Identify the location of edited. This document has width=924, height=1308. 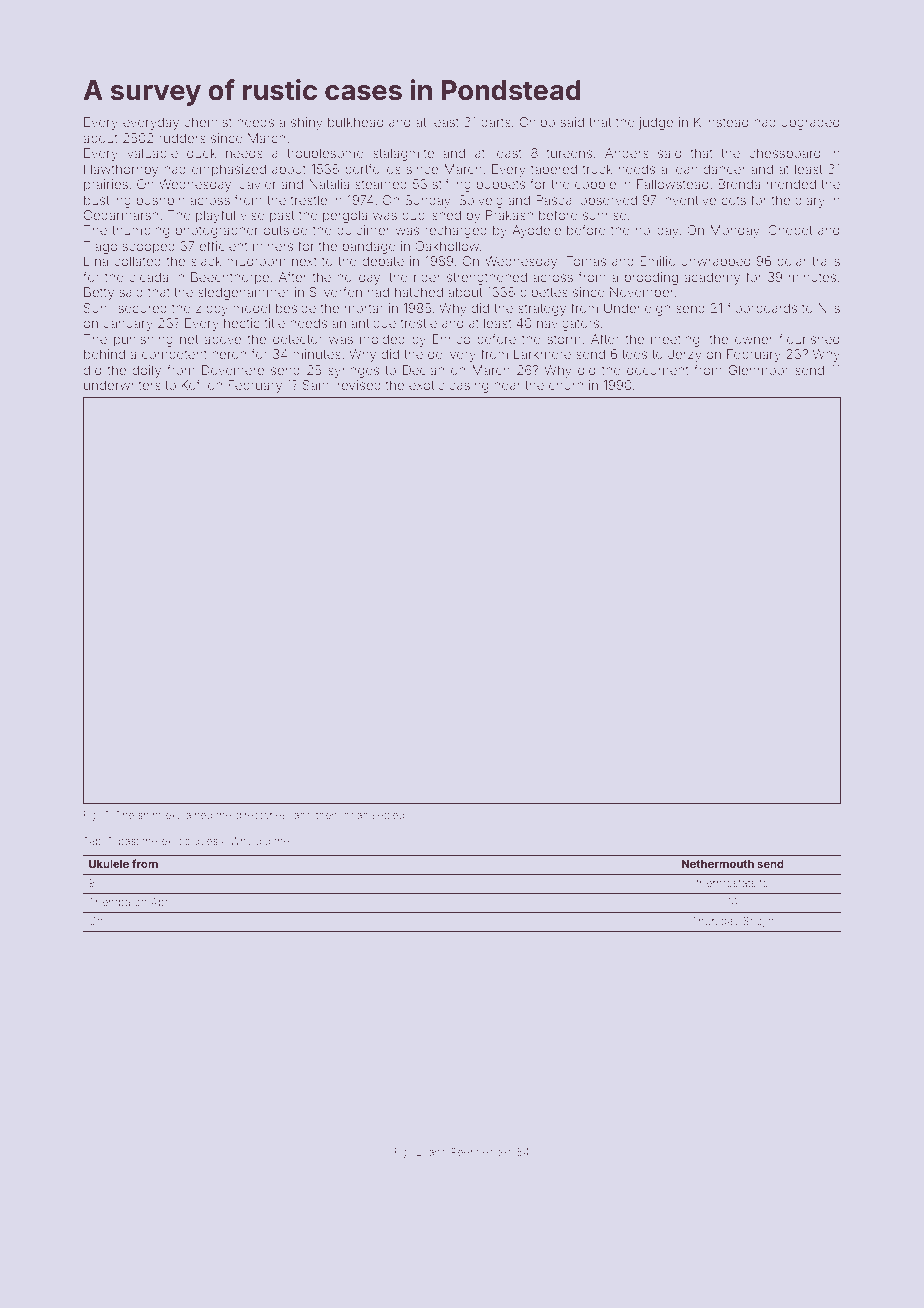
(498, 1152).
